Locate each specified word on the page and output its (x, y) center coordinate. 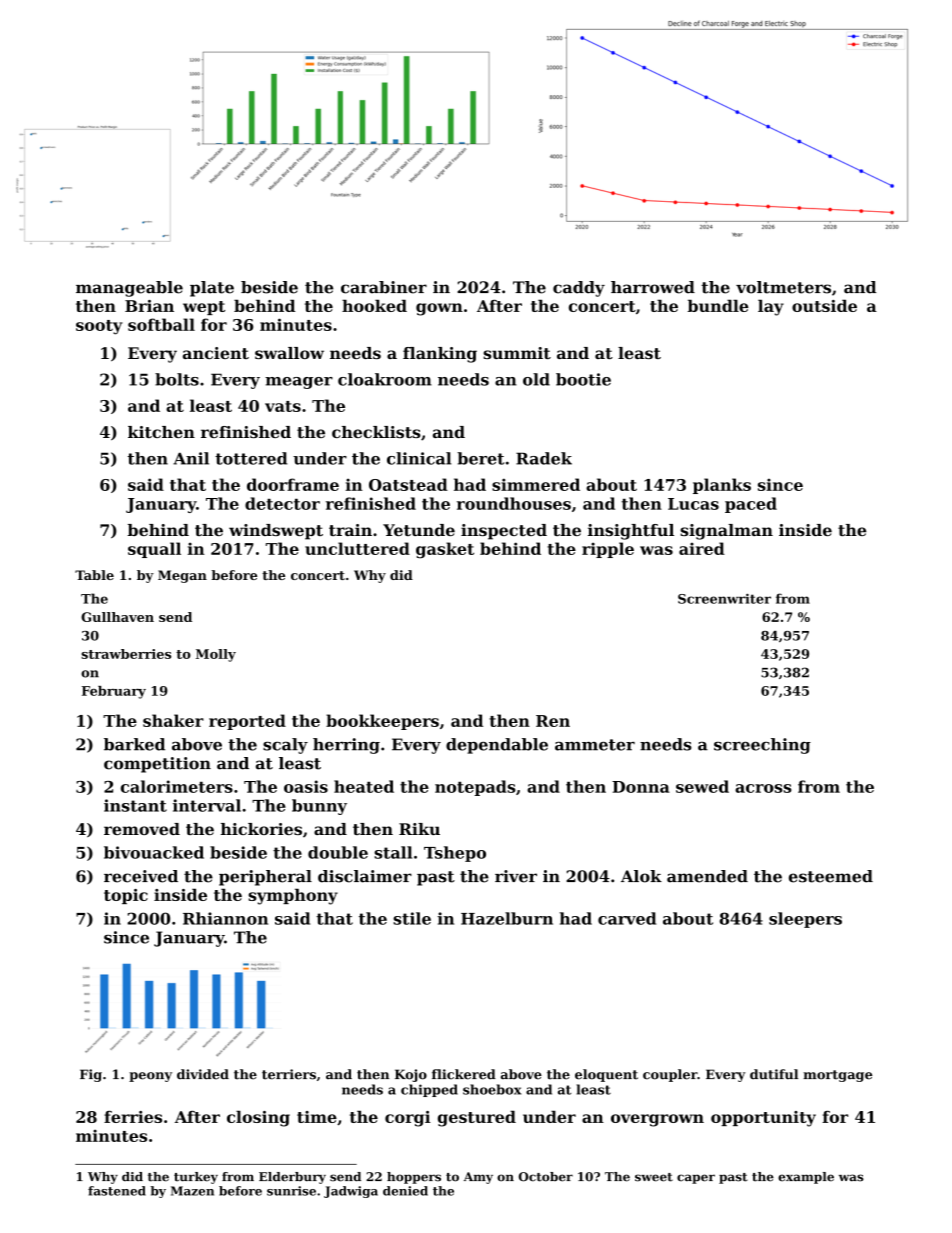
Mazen (192, 1191)
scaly (285, 746)
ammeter (595, 745)
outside (824, 305)
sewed (702, 786)
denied (405, 1191)
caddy (579, 289)
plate (212, 289)
